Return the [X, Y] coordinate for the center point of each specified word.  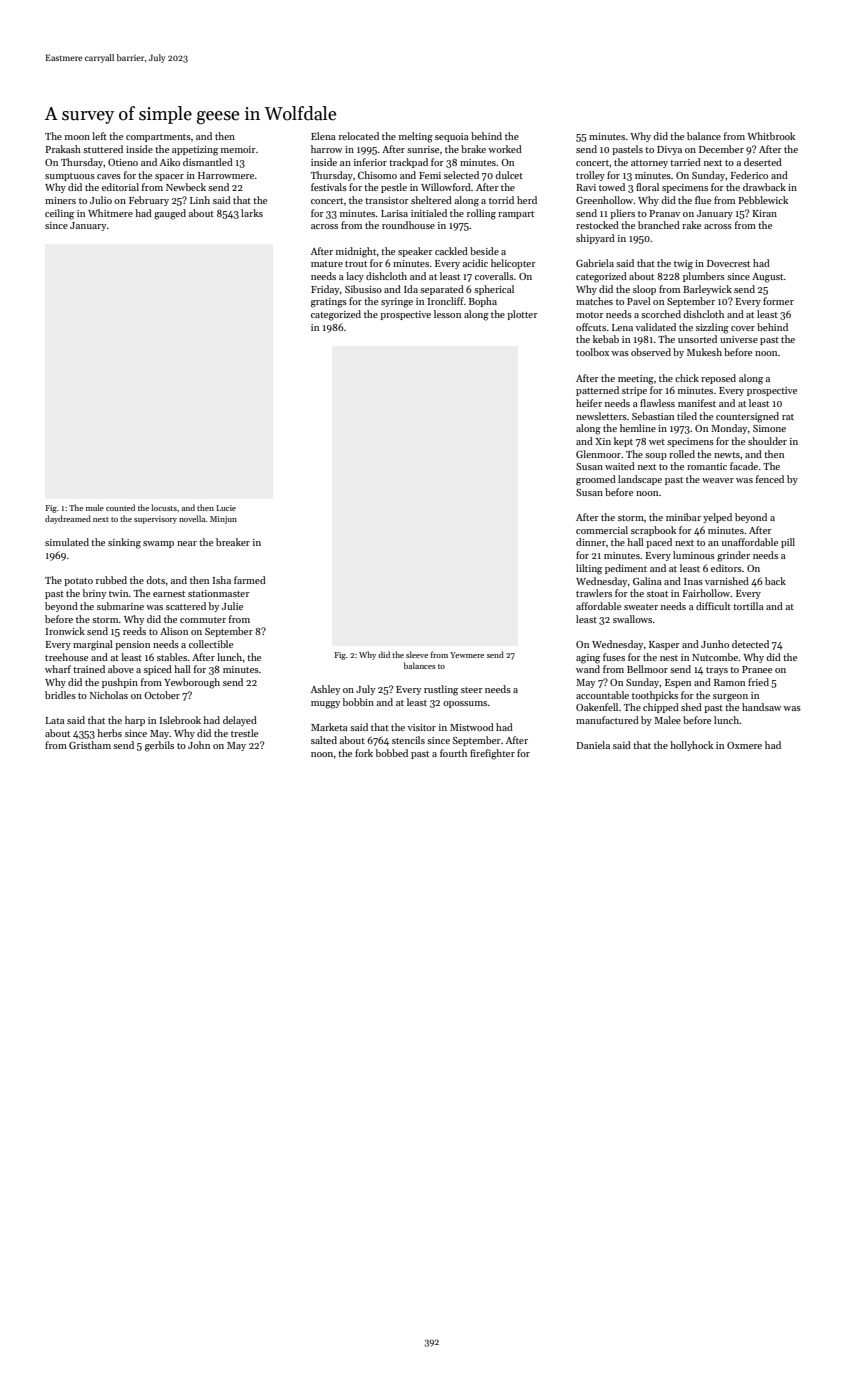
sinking [124, 543]
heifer [589, 403]
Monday [729, 429]
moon [77, 137]
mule [95, 507]
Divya [669, 150]
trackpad [408, 163]
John [199, 745]
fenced [770, 479]
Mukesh [704, 352]
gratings [329, 303]
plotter [522, 315]
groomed [596, 480]
